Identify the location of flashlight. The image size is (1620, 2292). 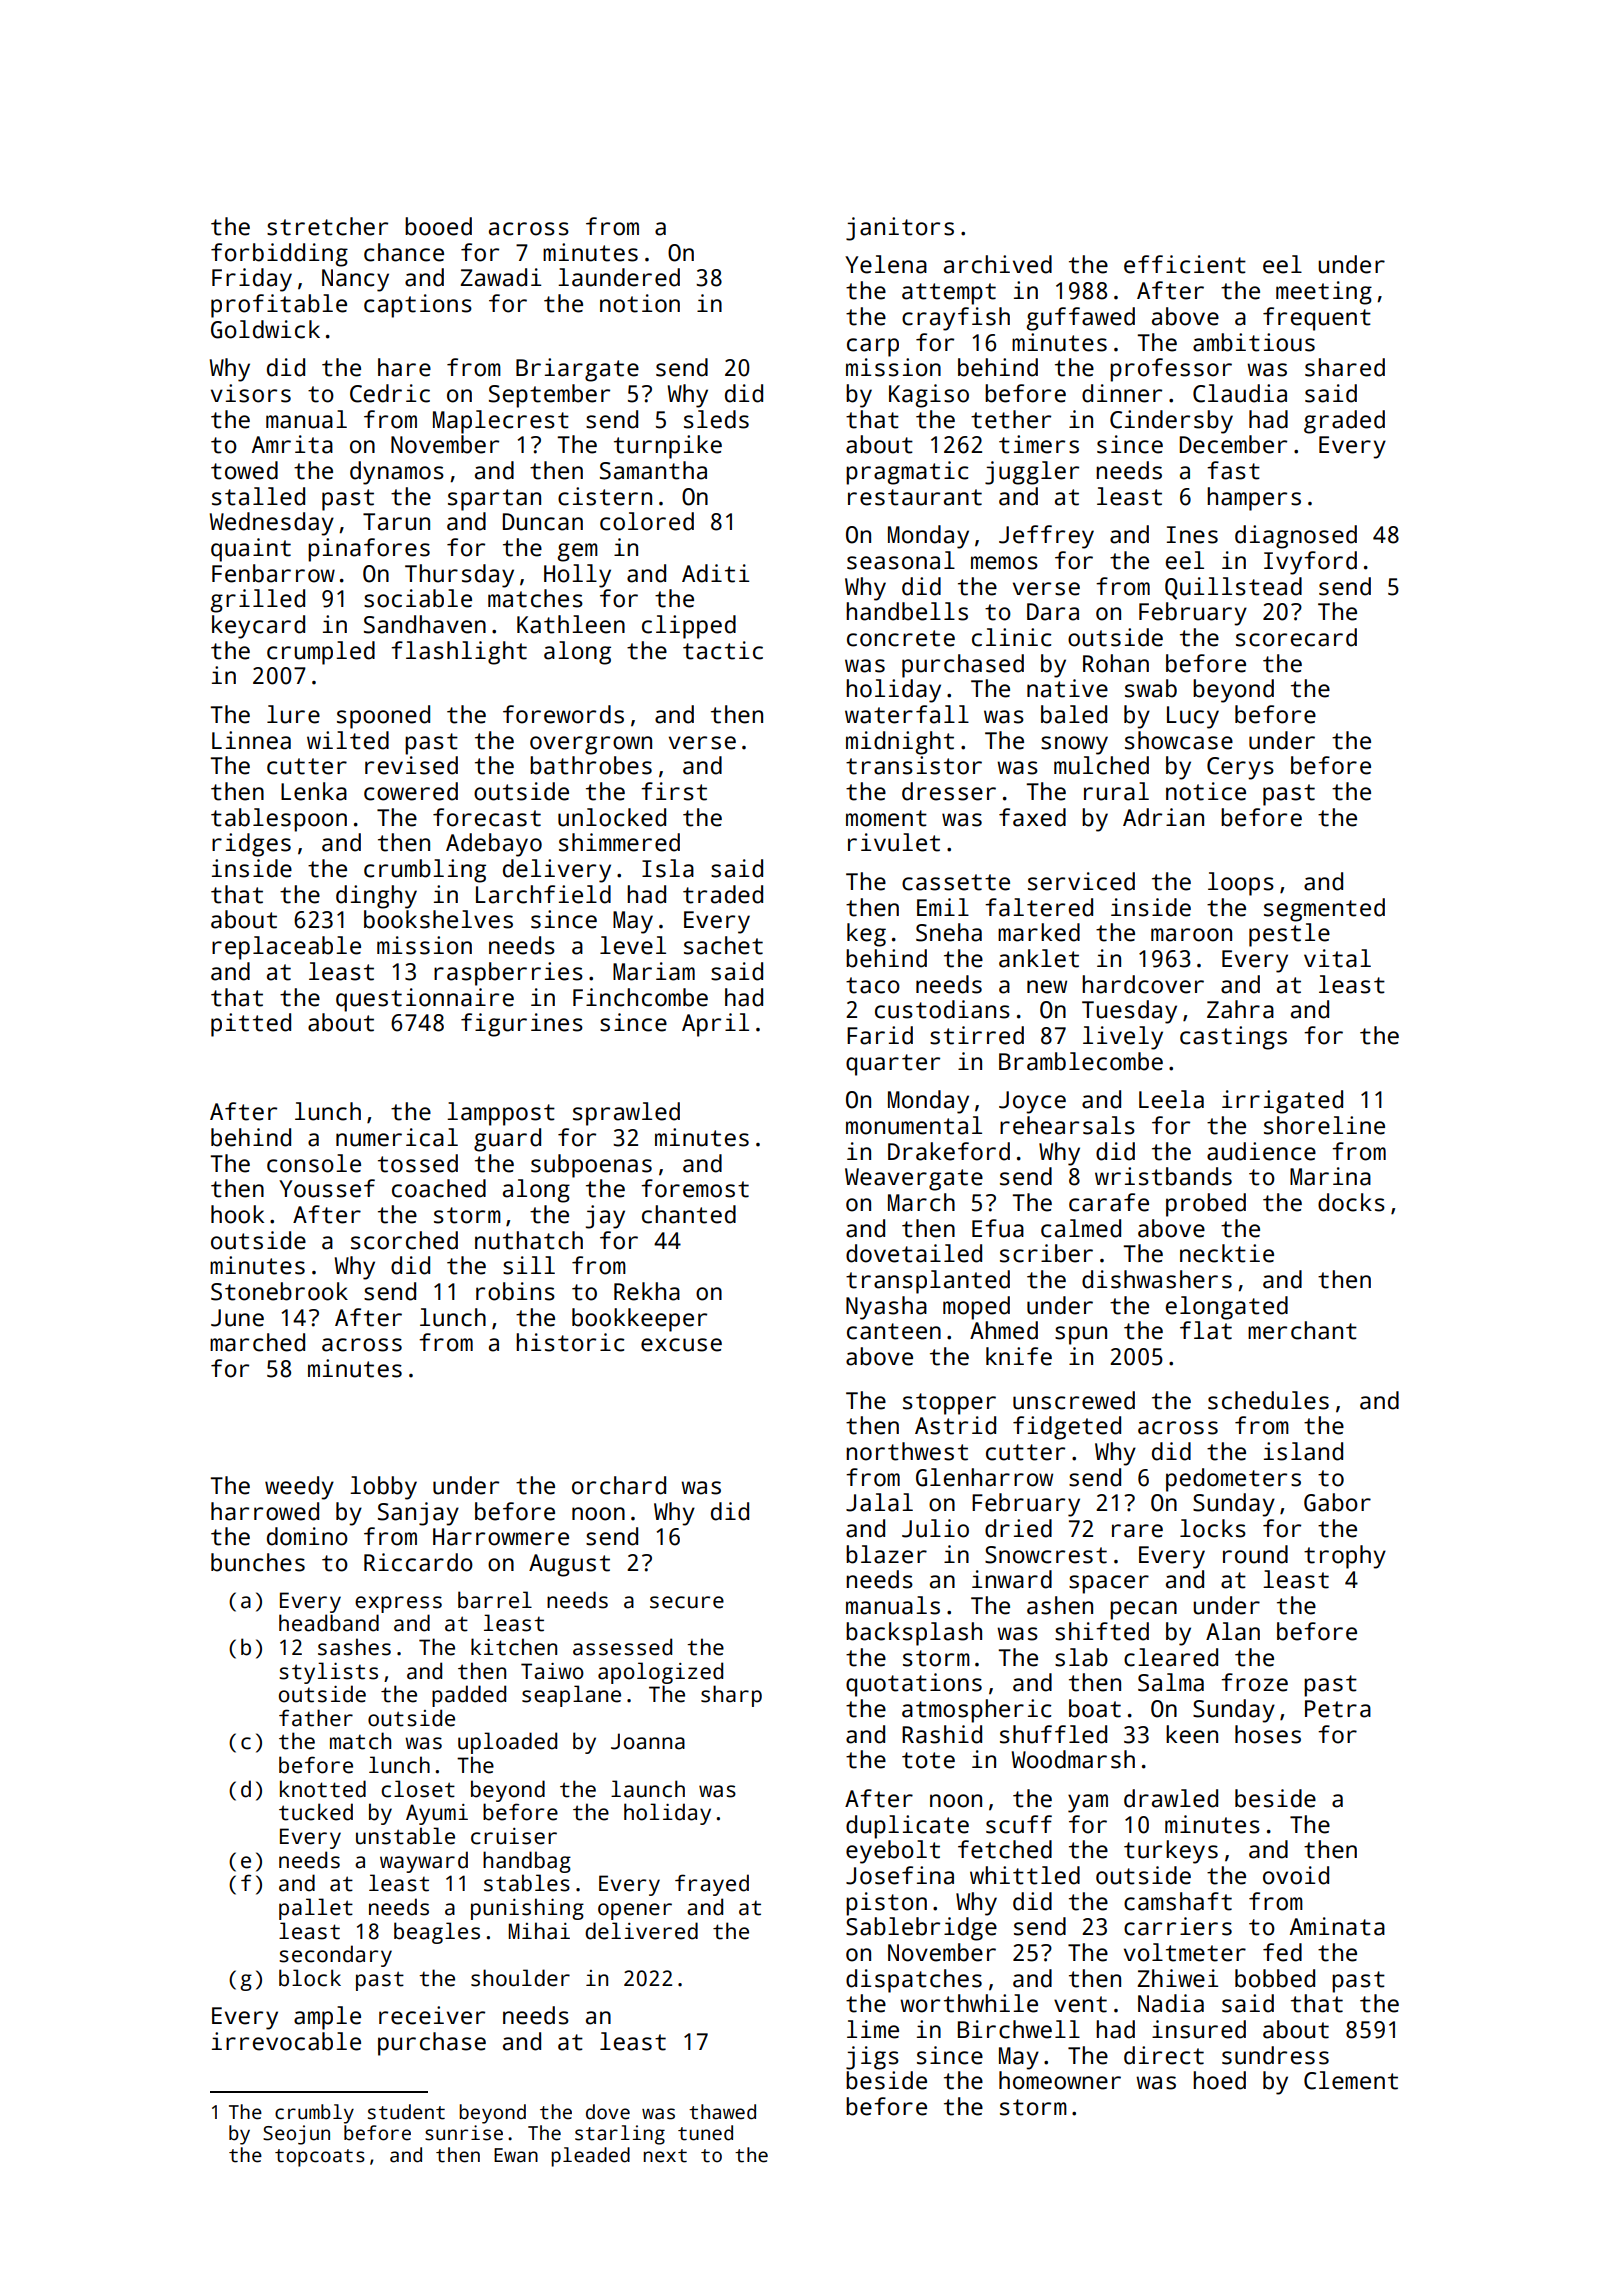
(459, 653).
